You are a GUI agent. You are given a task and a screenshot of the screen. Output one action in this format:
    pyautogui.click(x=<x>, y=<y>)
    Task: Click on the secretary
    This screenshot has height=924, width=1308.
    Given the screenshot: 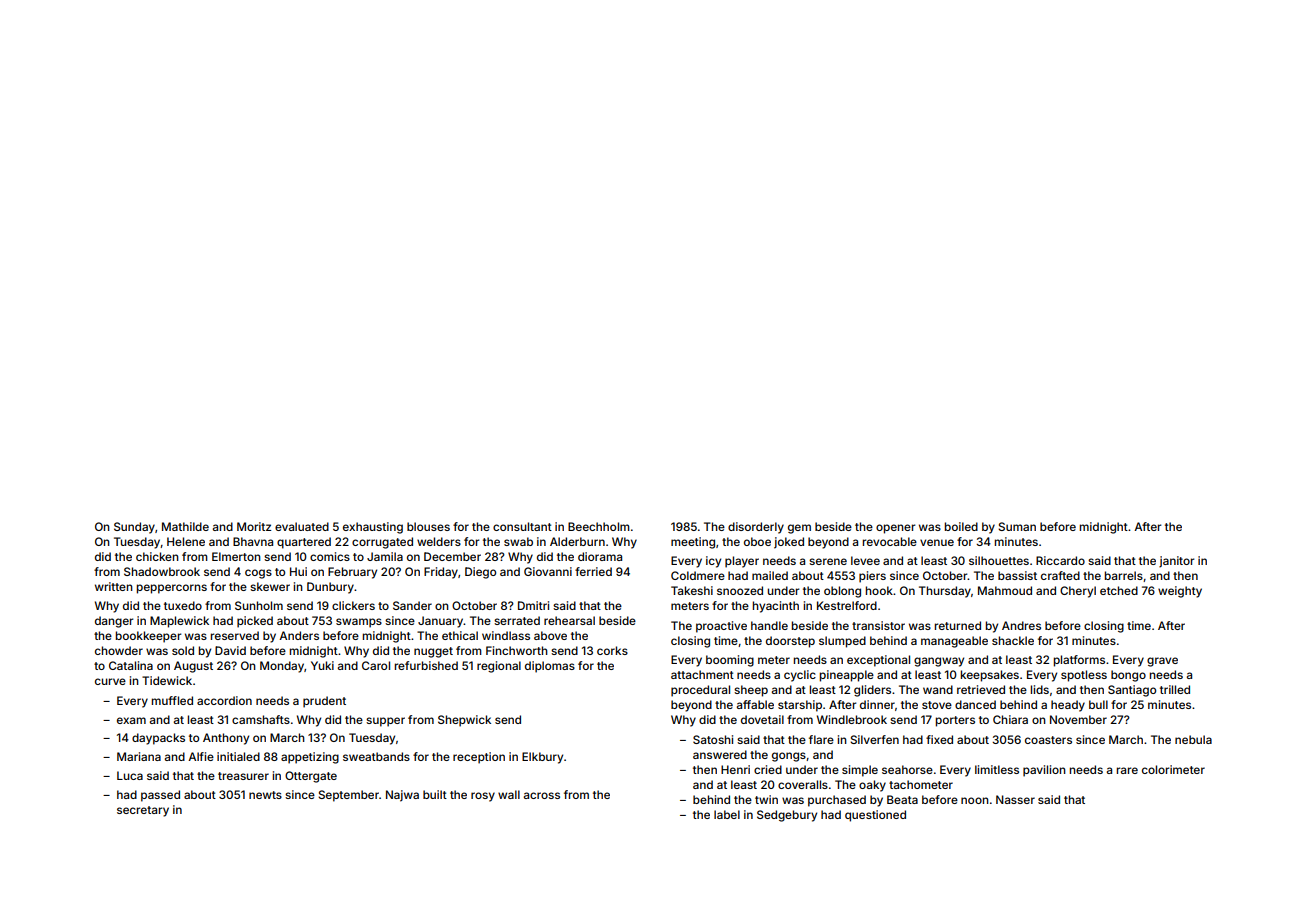 What is the action you would take?
    pyautogui.click(x=143, y=811)
